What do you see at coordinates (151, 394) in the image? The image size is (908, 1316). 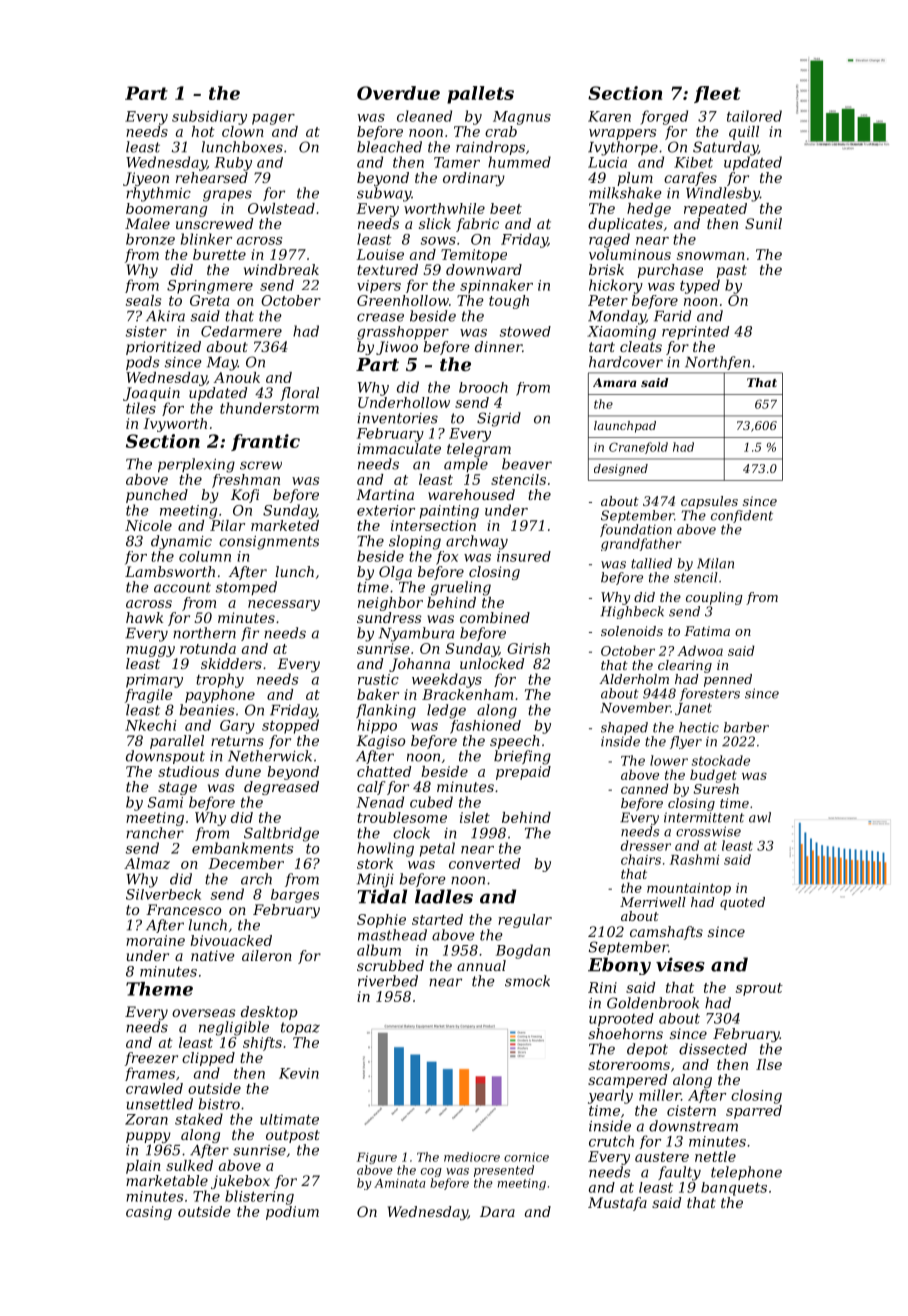 I see `Joaquin` at bounding box center [151, 394].
